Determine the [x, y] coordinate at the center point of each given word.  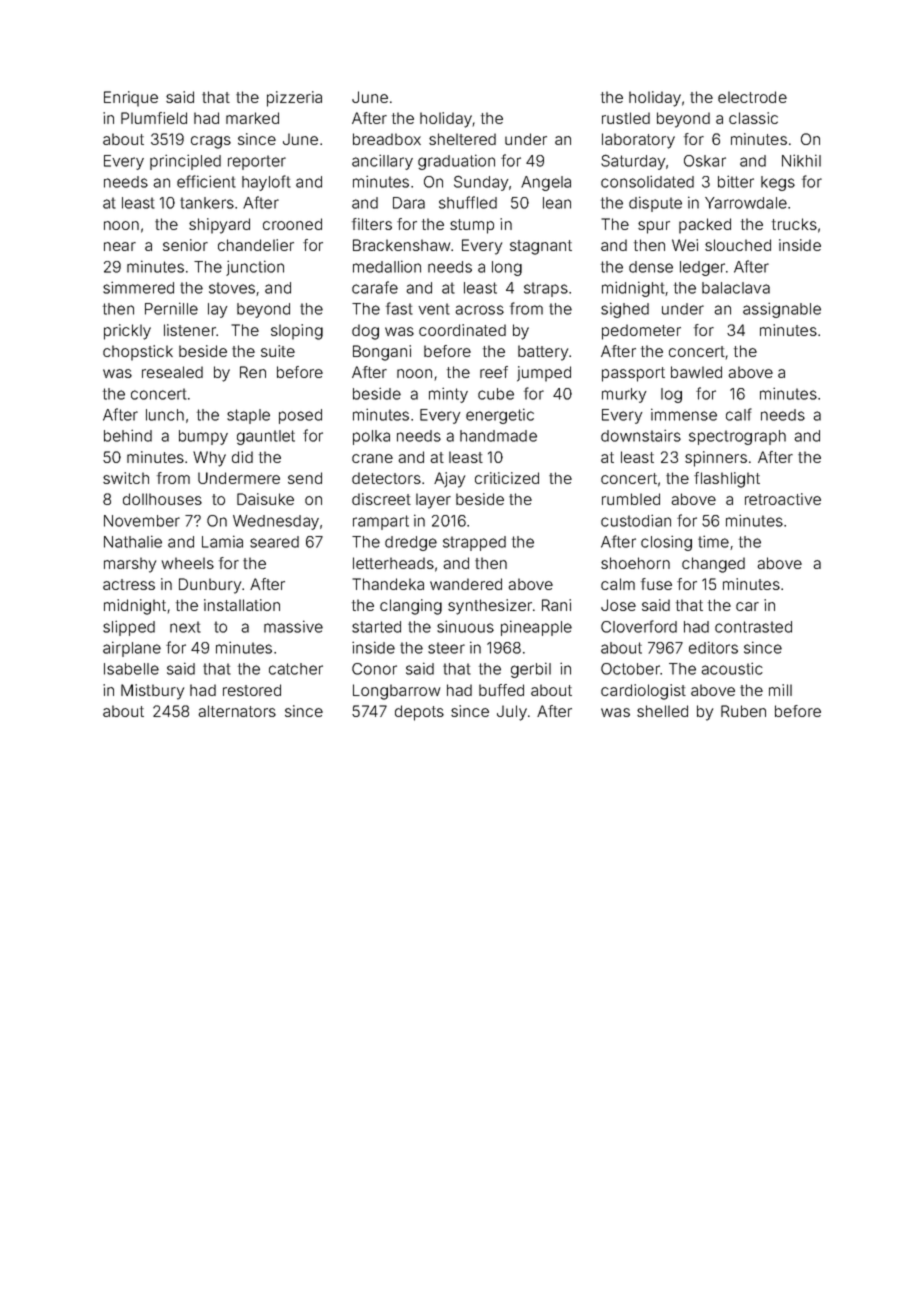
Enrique [131, 99]
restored [252, 690]
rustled [626, 118]
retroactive [783, 499]
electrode [752, 97]
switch [126, 478]
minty [448, 395]
